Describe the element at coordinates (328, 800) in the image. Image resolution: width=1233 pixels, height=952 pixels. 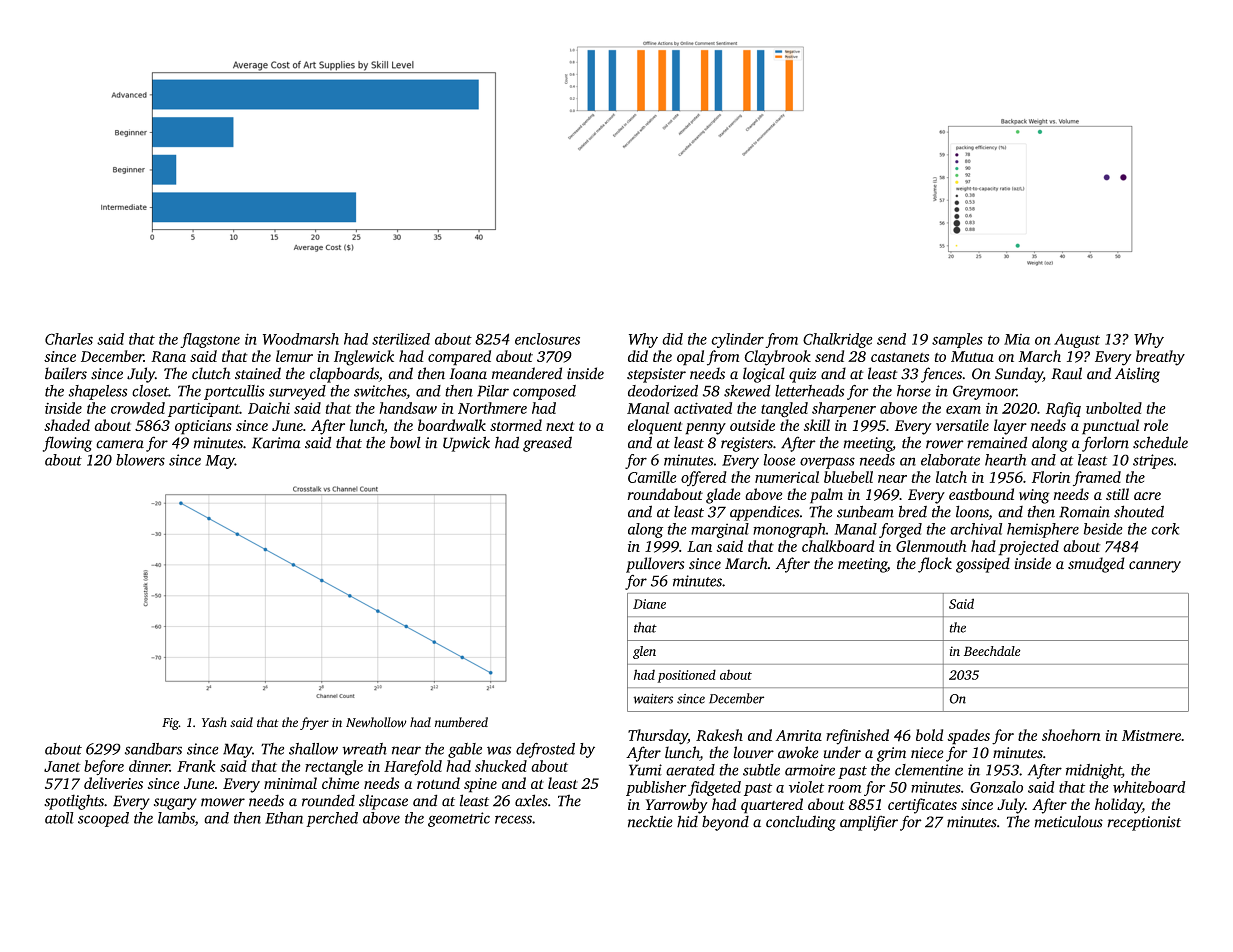
I see `rounded` at that location.
